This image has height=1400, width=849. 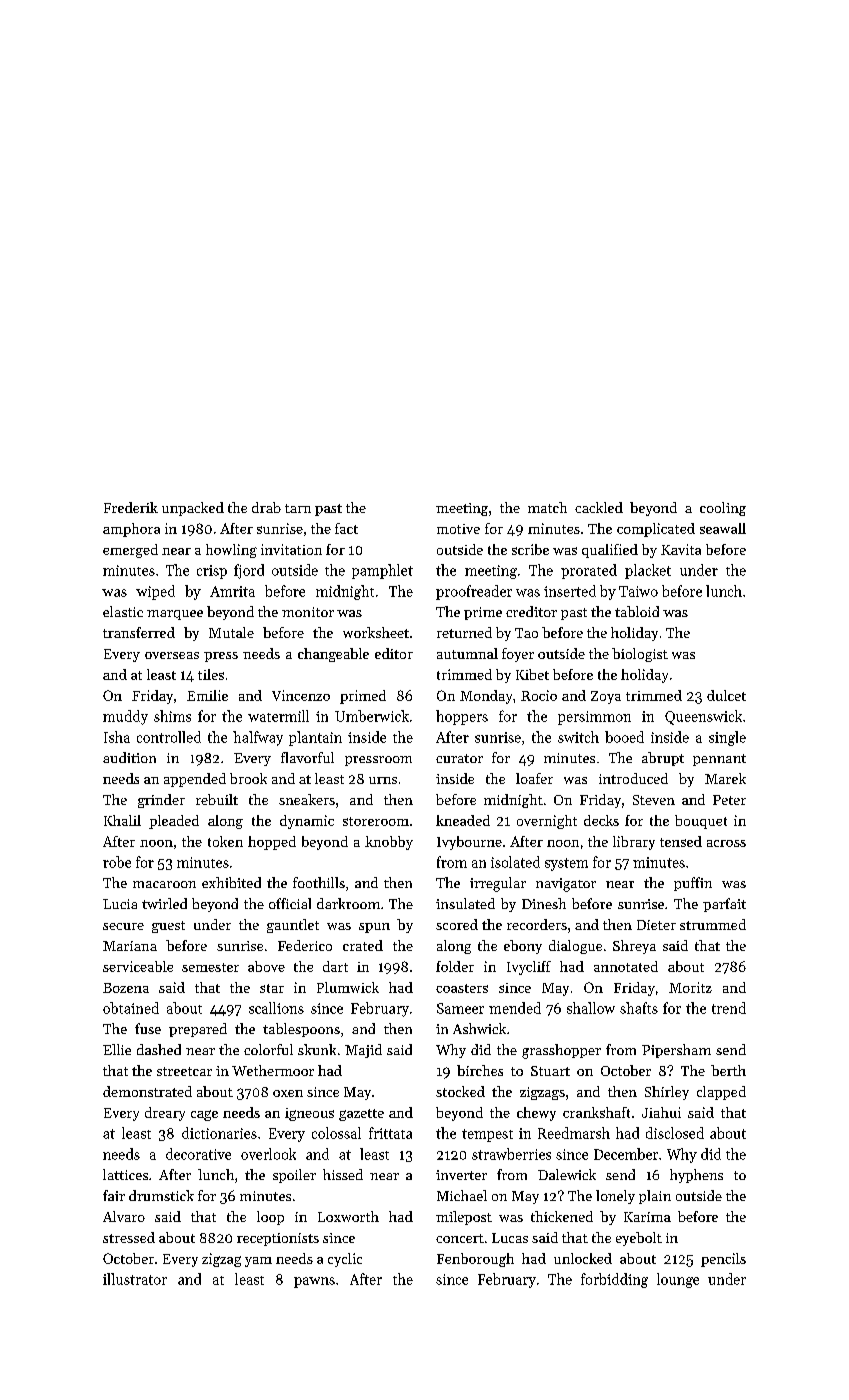 What do you see at coordinates (458, 529) in the image?
I see `motive` at bounding box center [458, 529].
